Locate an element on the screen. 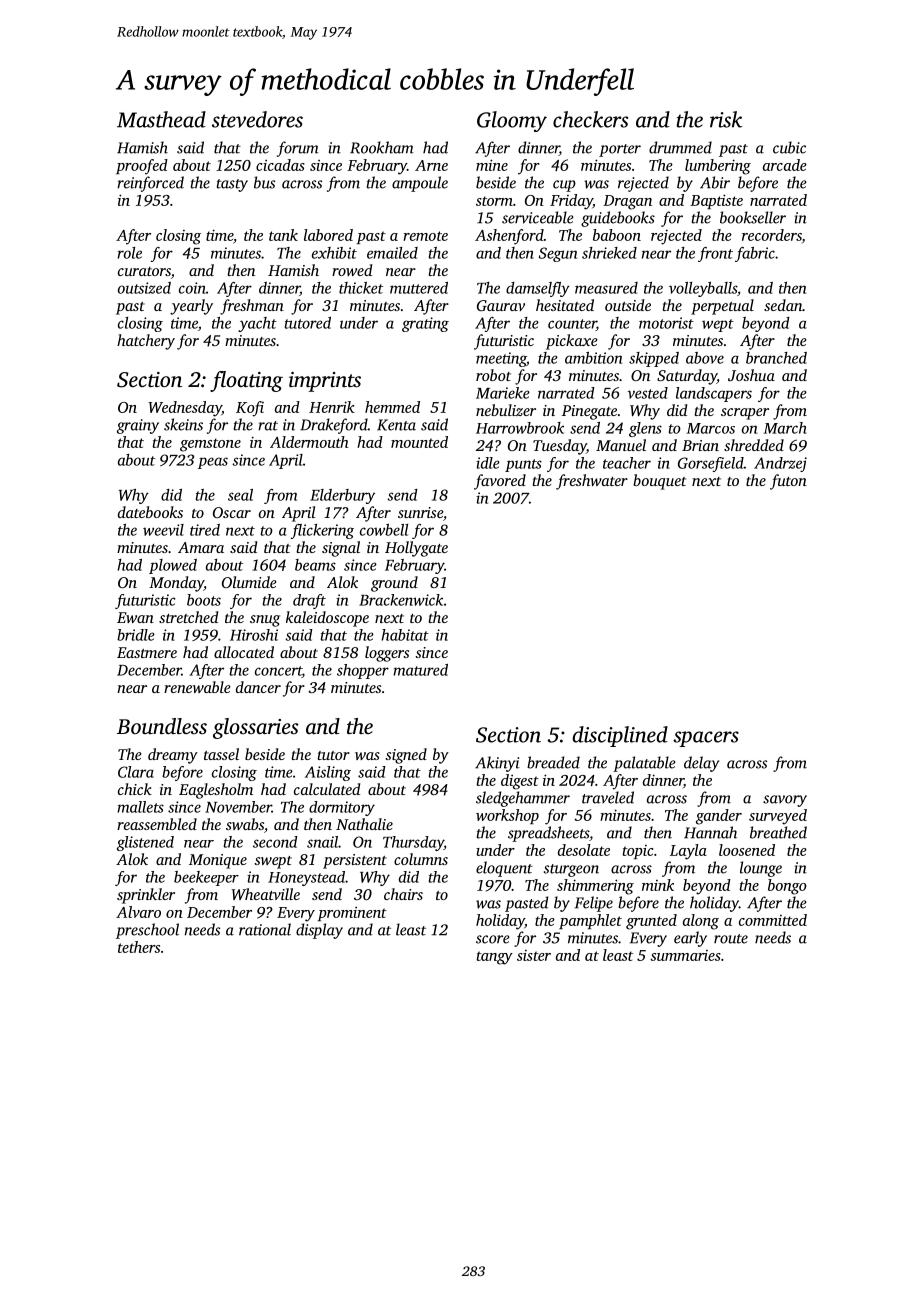  ground is located at coordinates (394, 584).
